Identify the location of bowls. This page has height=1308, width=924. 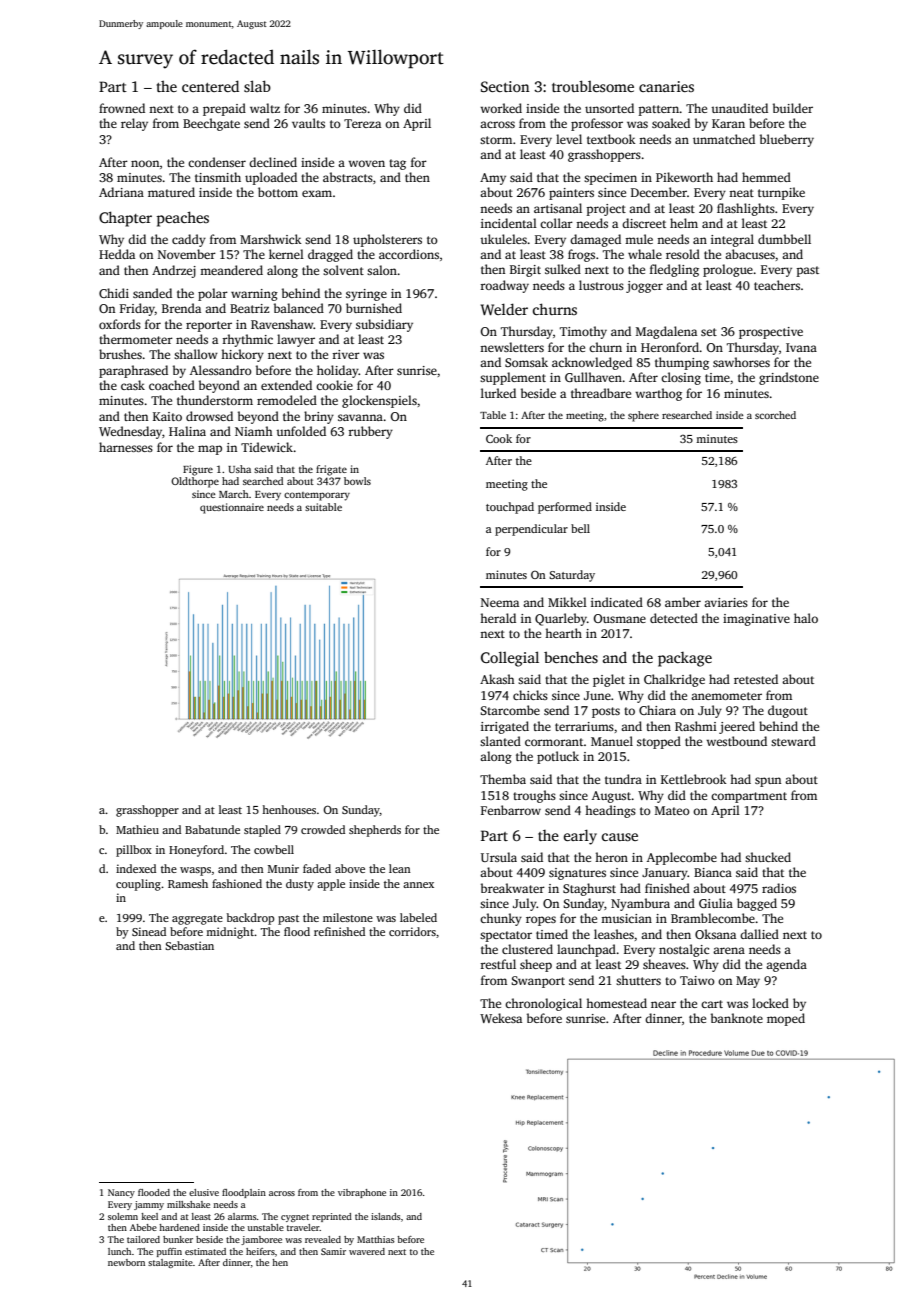
(357, 481).
